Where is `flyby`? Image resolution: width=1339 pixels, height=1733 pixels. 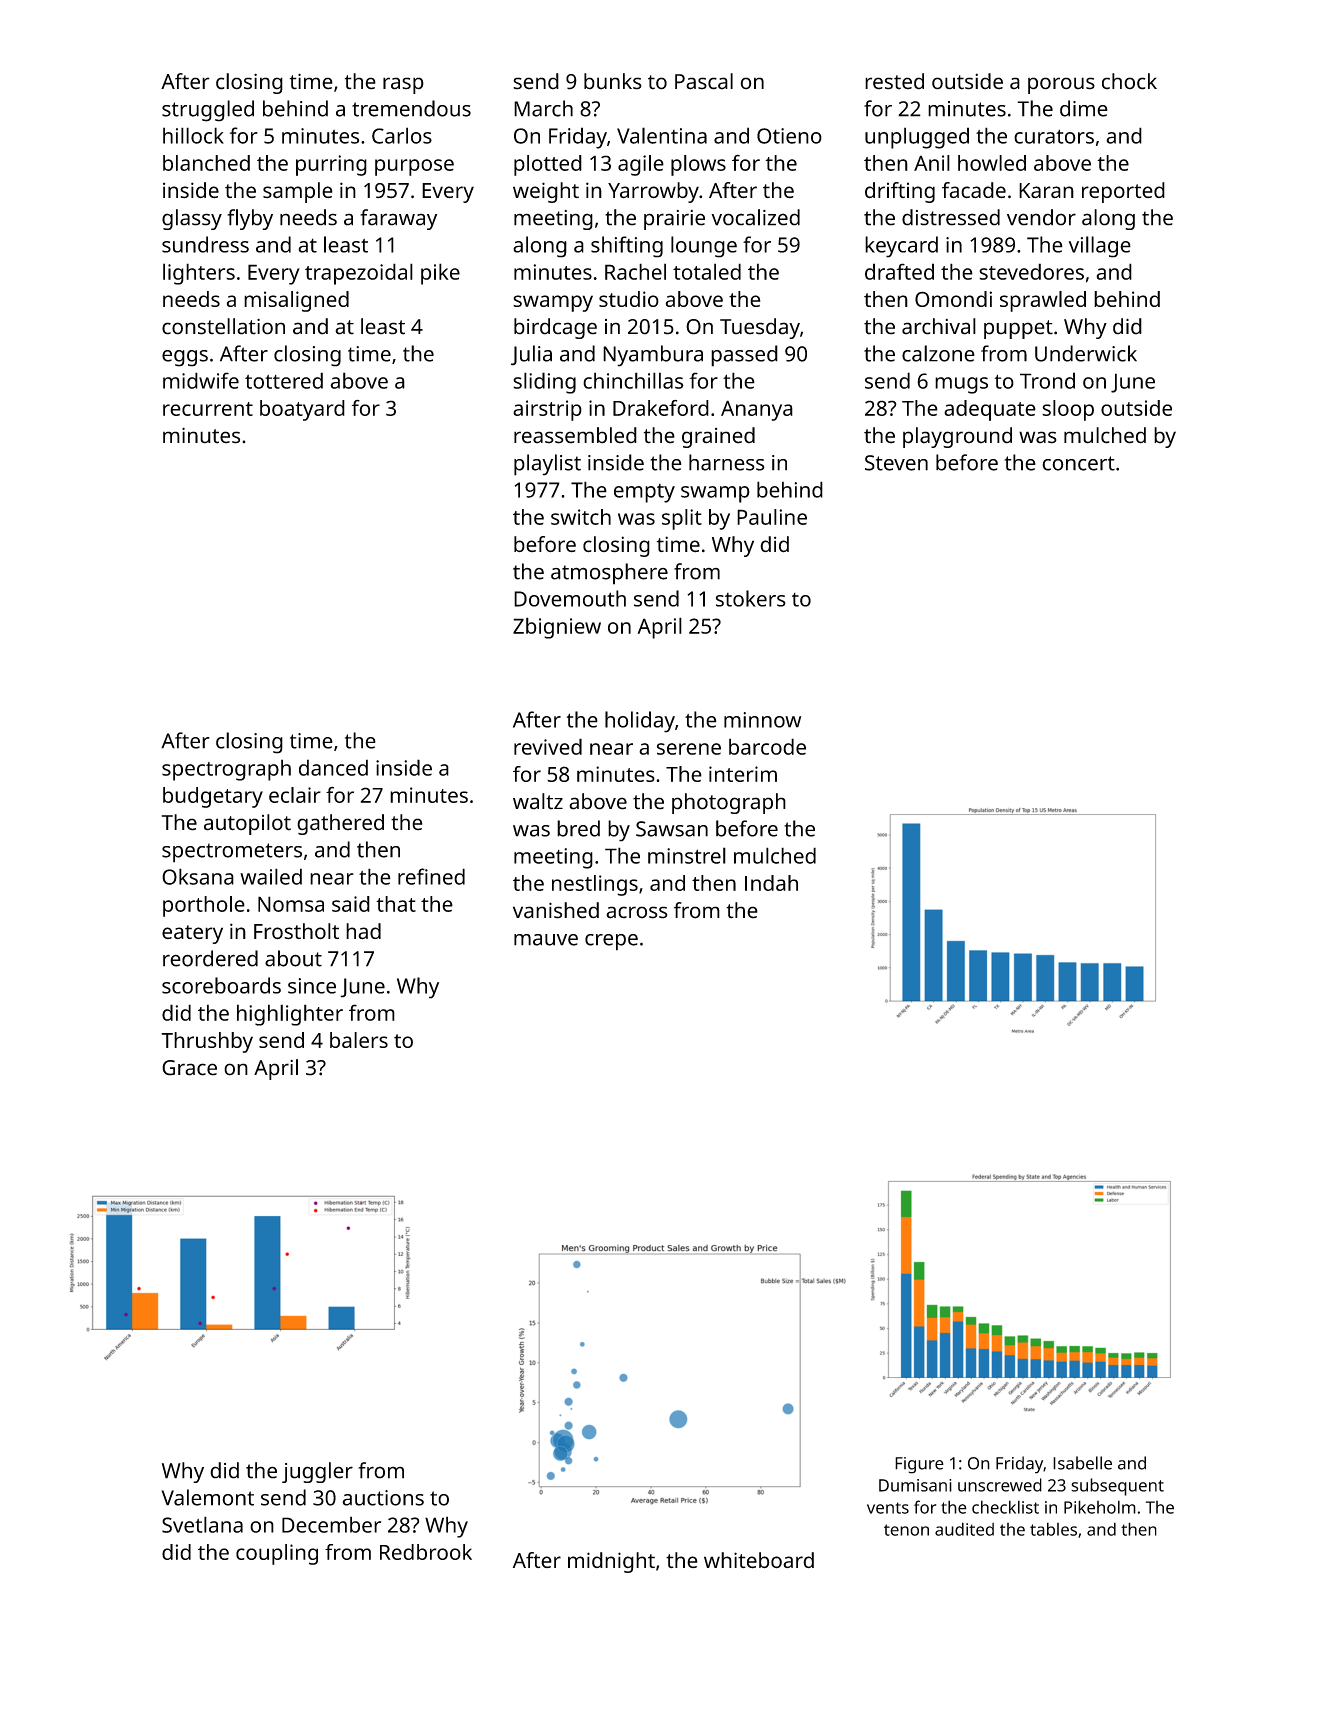
flyby is located at coordinates (250, 219).
